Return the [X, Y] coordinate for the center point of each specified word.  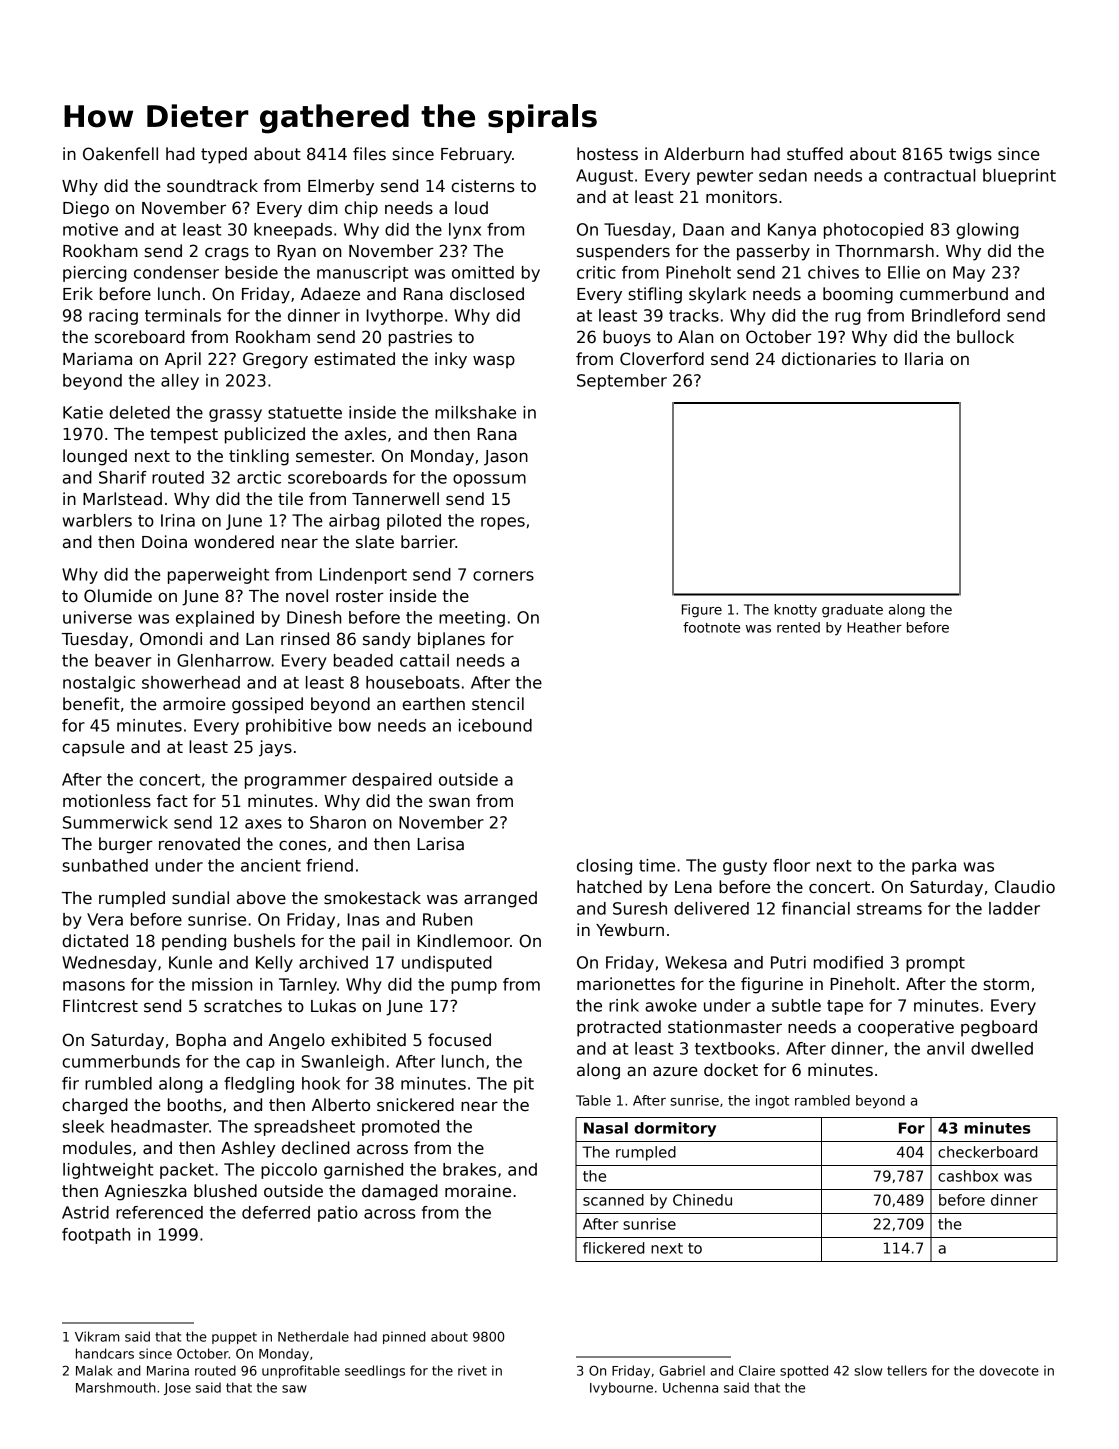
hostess [607, 154]
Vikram [97, 1336]
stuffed [815, 154]
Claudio [1025, 887]
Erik [78, 293]
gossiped [267, 705]
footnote [711, 627]
